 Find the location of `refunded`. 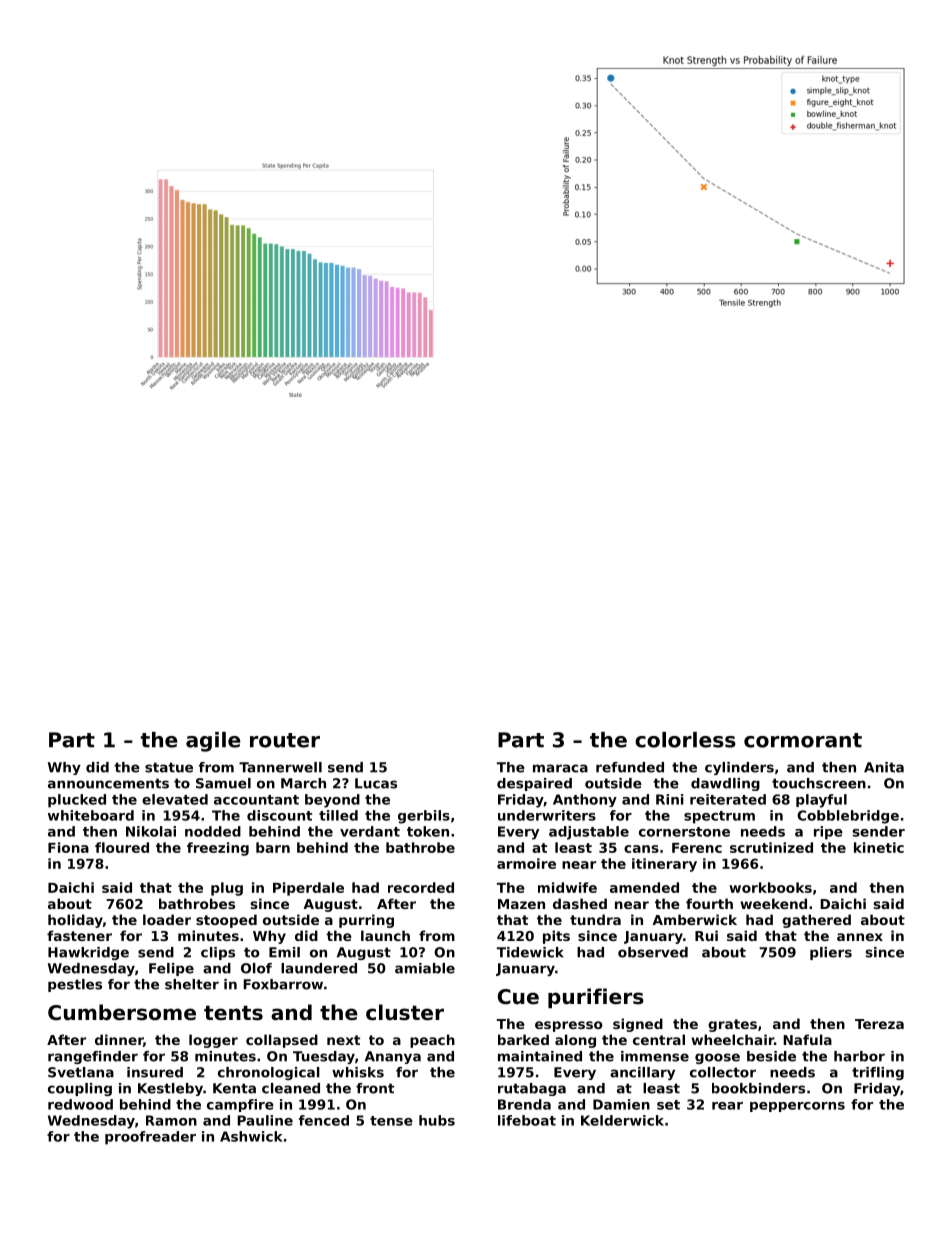

refunded is located at coordinates (630, 767).
